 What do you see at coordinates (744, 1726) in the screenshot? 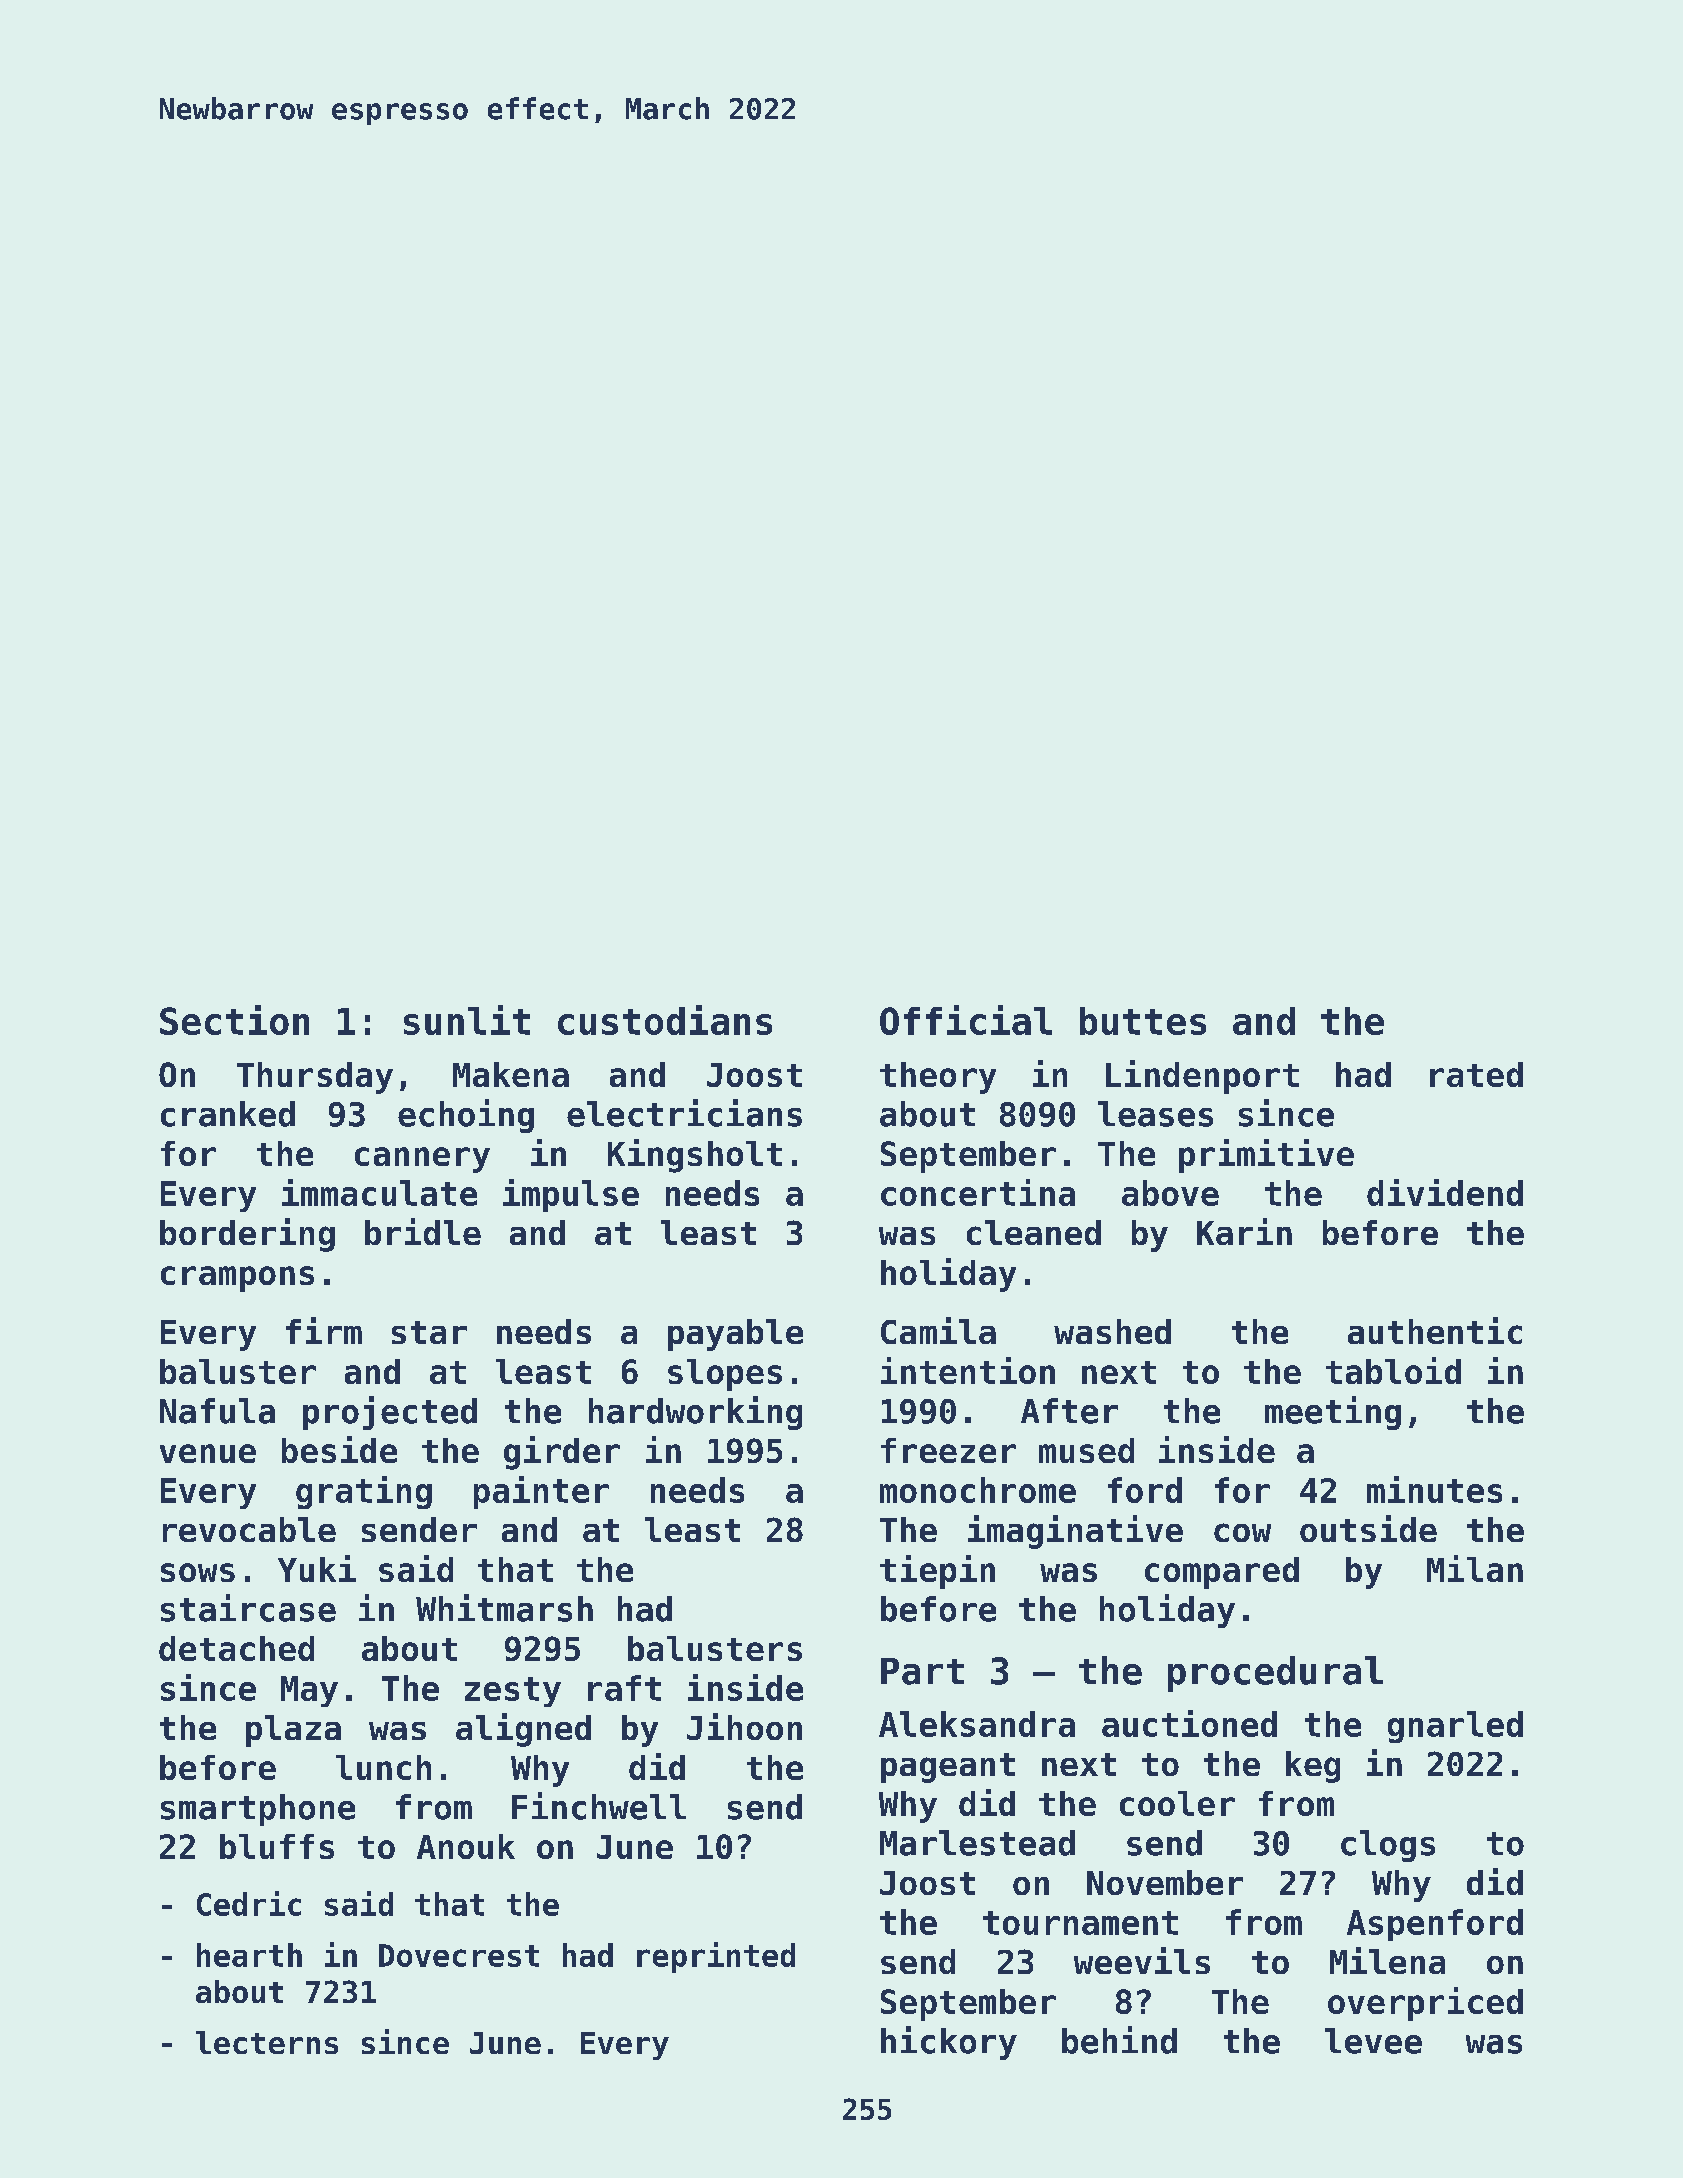
I see `Jihoon` at bounding box center [744, 1726].
